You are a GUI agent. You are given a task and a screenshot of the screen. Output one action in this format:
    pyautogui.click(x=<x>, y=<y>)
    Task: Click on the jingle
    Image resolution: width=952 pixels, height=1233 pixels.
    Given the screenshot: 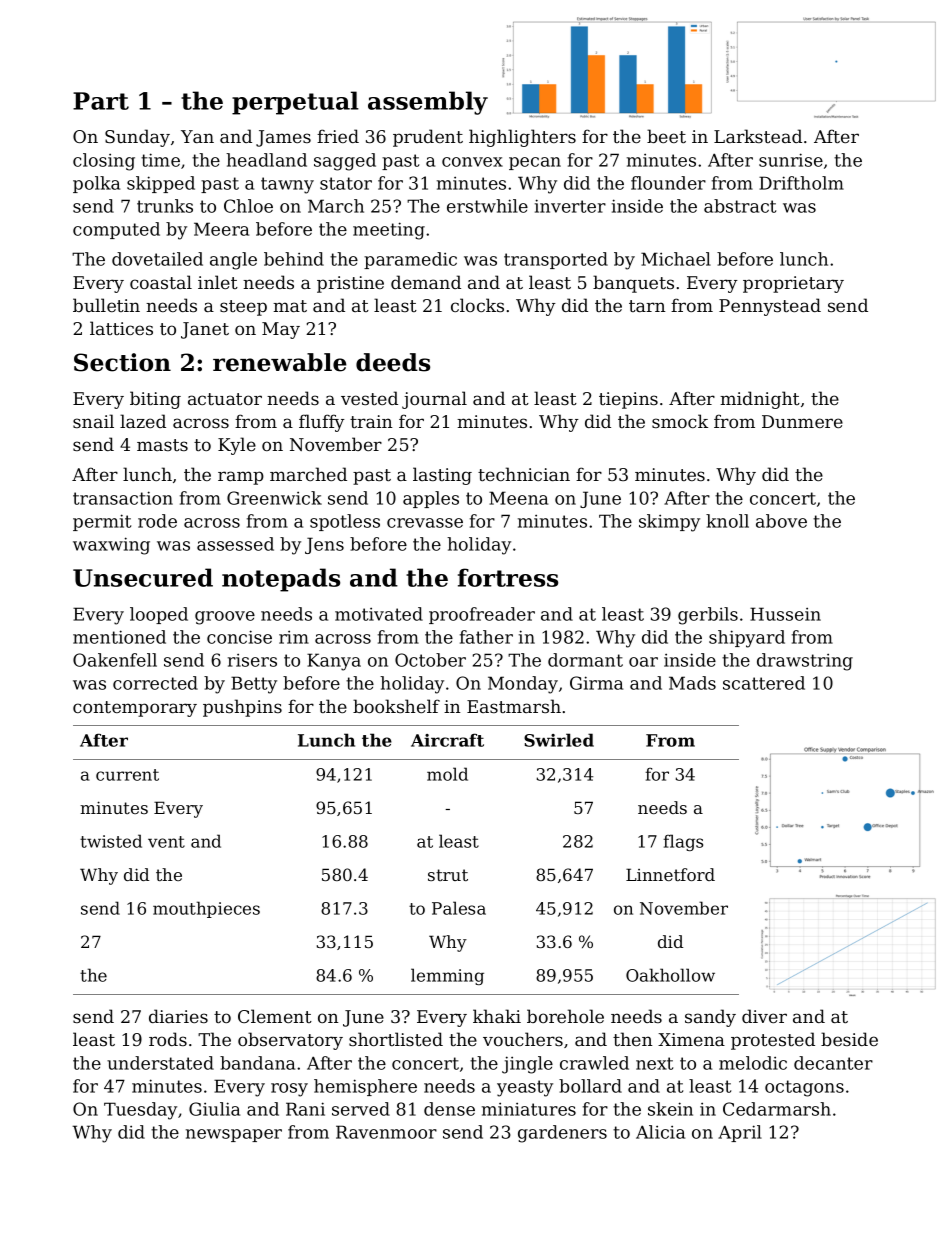 What is the action you would take?
    pyautogui.click(x=527, y=1065)
